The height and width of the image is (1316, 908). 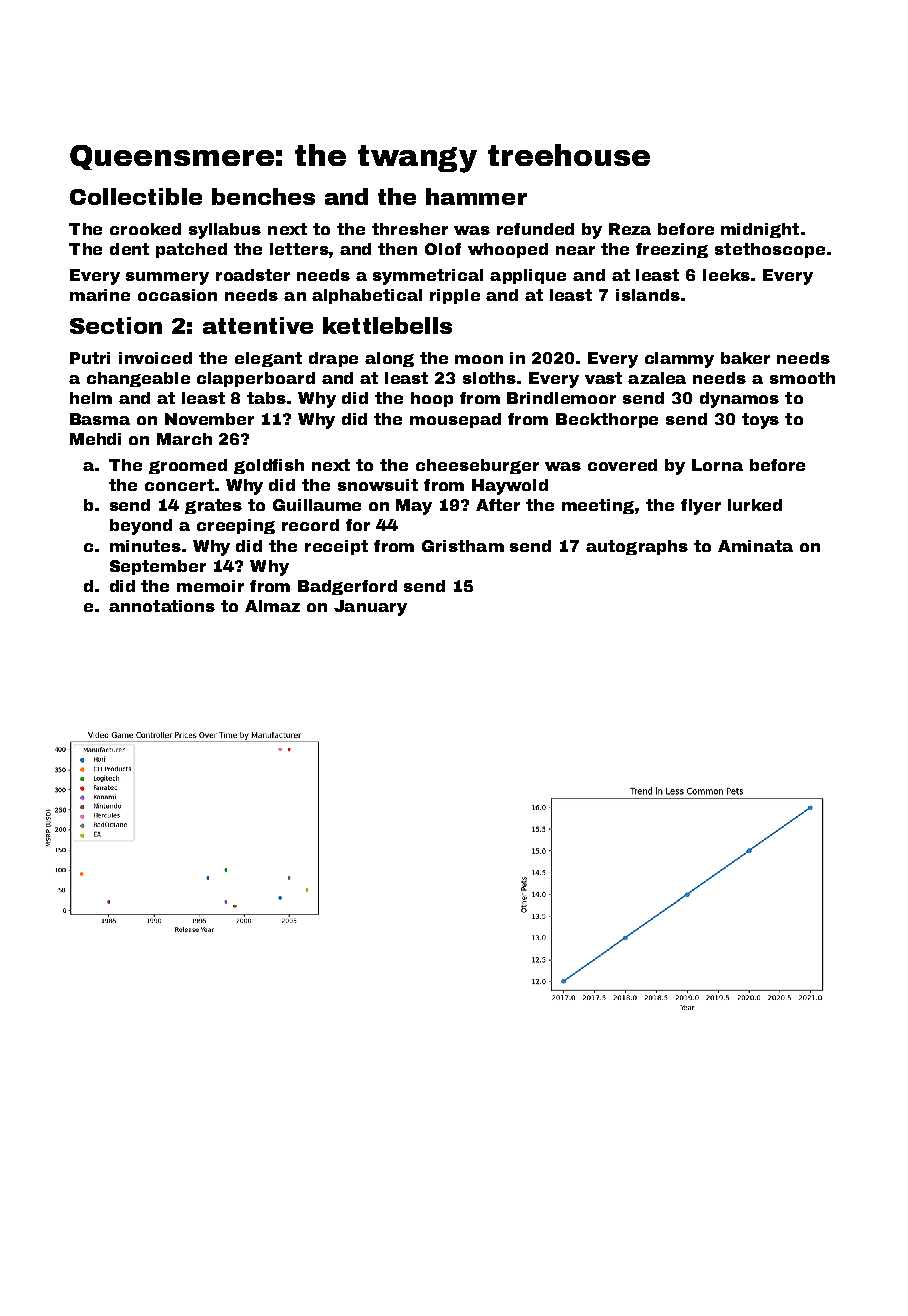 I want to click on midnight, so click(x=760, y=230).
